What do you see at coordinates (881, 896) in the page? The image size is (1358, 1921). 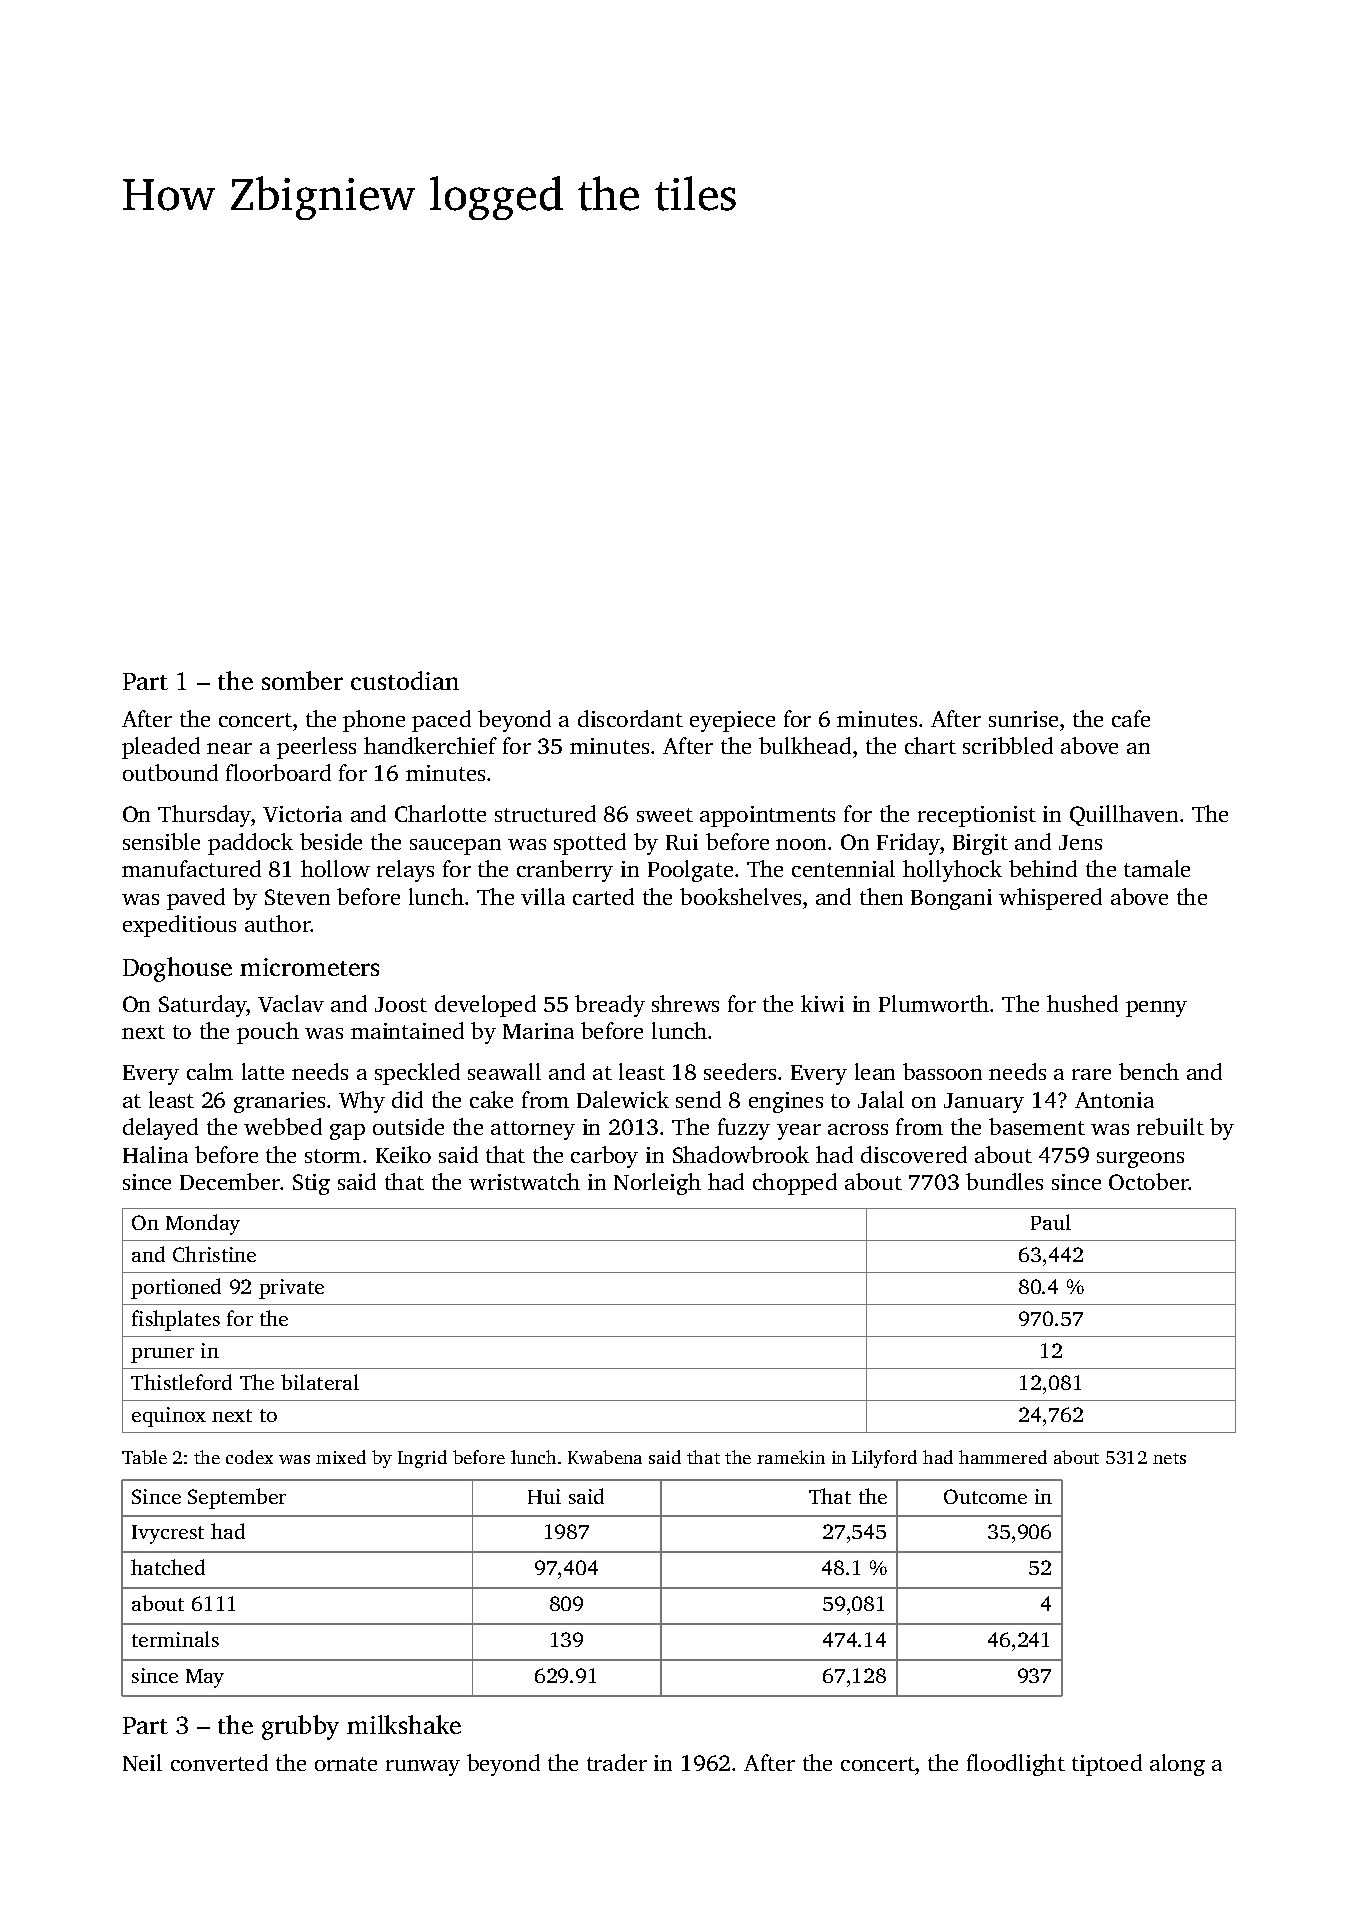 I see `then` at bounding box center [881, 896].
